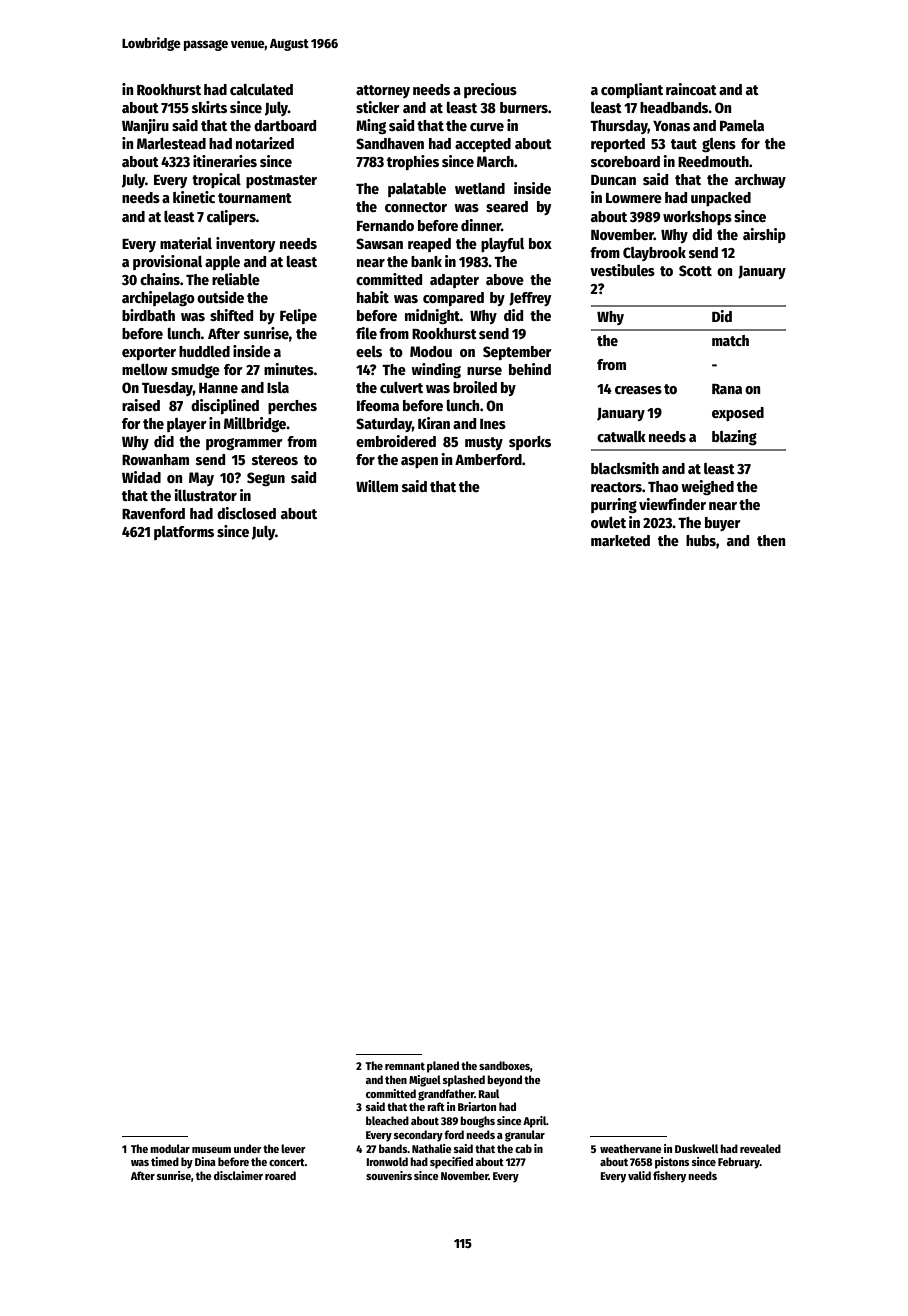  Describe the element at coordinates (165, 1161) in the document. I see `timed` at that location.
